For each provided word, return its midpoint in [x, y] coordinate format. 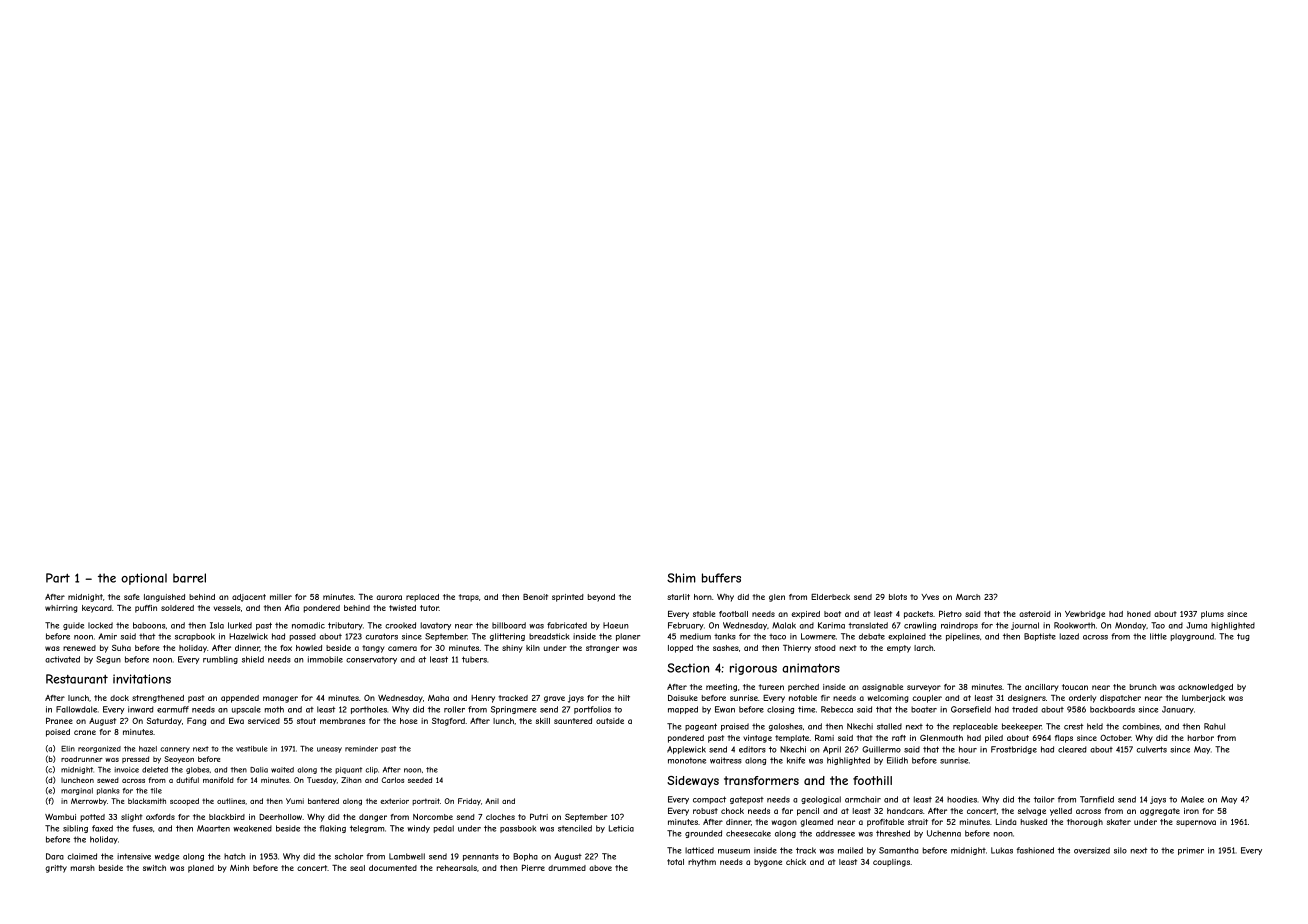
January [1178, 710]
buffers [721, 578]
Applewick [686, 750]
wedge [167, 857]
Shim [681, 578]
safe [132, 597]
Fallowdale [76, 709]
